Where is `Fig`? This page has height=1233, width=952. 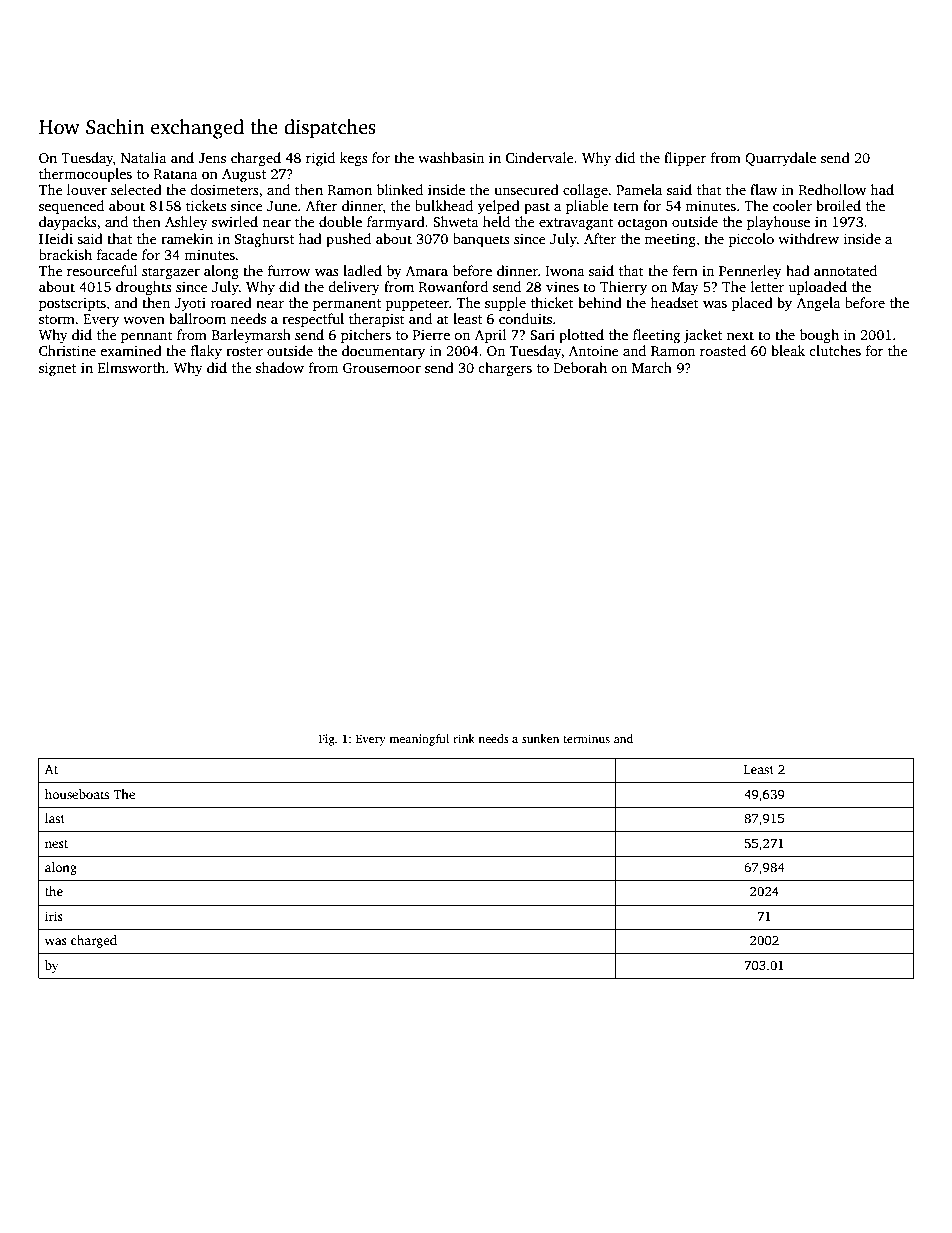
Fig is located at coordinates (327, 740).
